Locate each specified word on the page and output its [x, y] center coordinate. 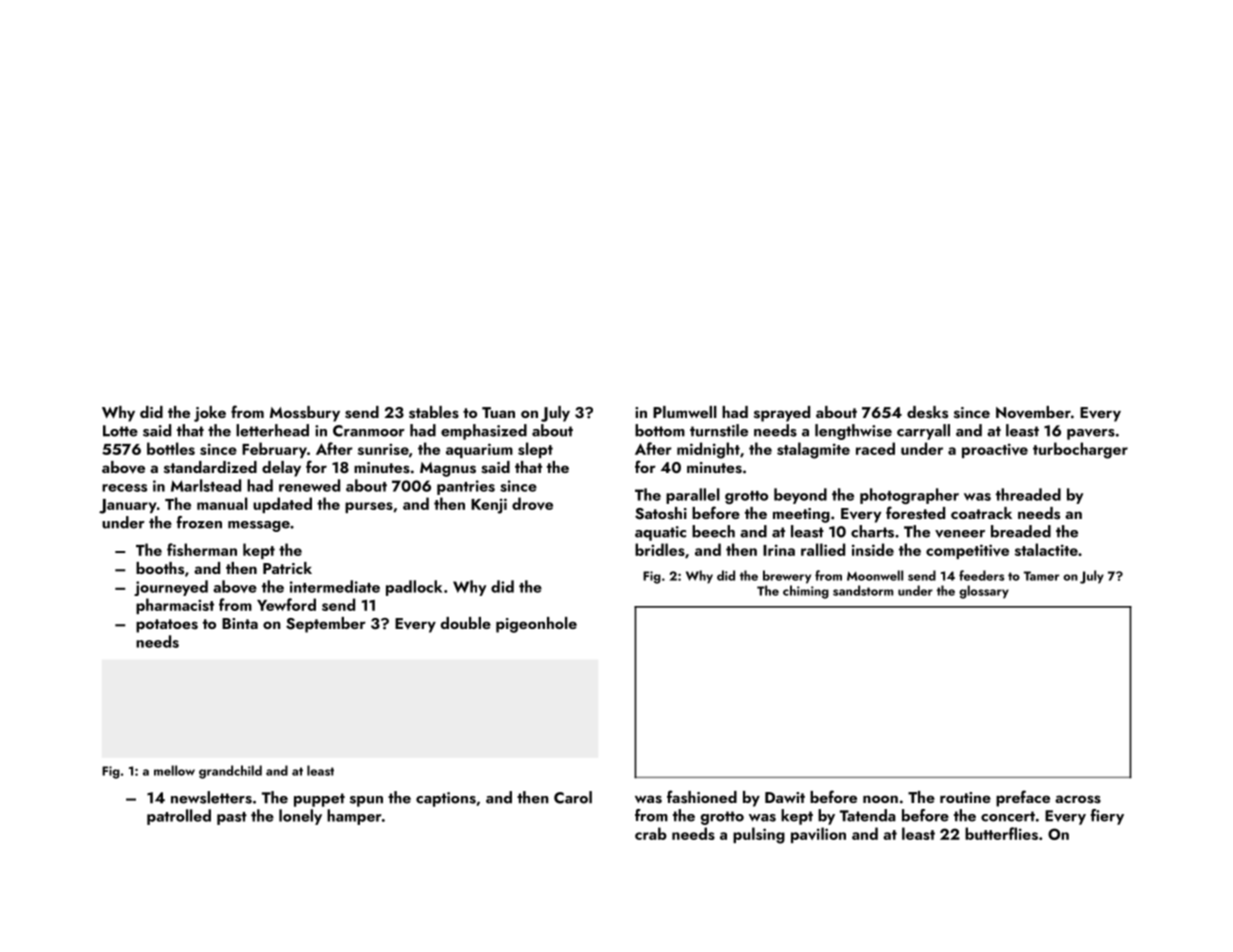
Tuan [498, 412]
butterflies [1001, 833]
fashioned [702, 797]
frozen [199, 522]
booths [160, 568]
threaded [1028, 494]
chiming [806, 592]
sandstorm [863, 590]
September [326, 625]
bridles [660, 549]
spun [366, 801]
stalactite [1046, 549]
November [1033, 412]
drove [532, 503]
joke [210, 414]
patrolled [179, 817]
